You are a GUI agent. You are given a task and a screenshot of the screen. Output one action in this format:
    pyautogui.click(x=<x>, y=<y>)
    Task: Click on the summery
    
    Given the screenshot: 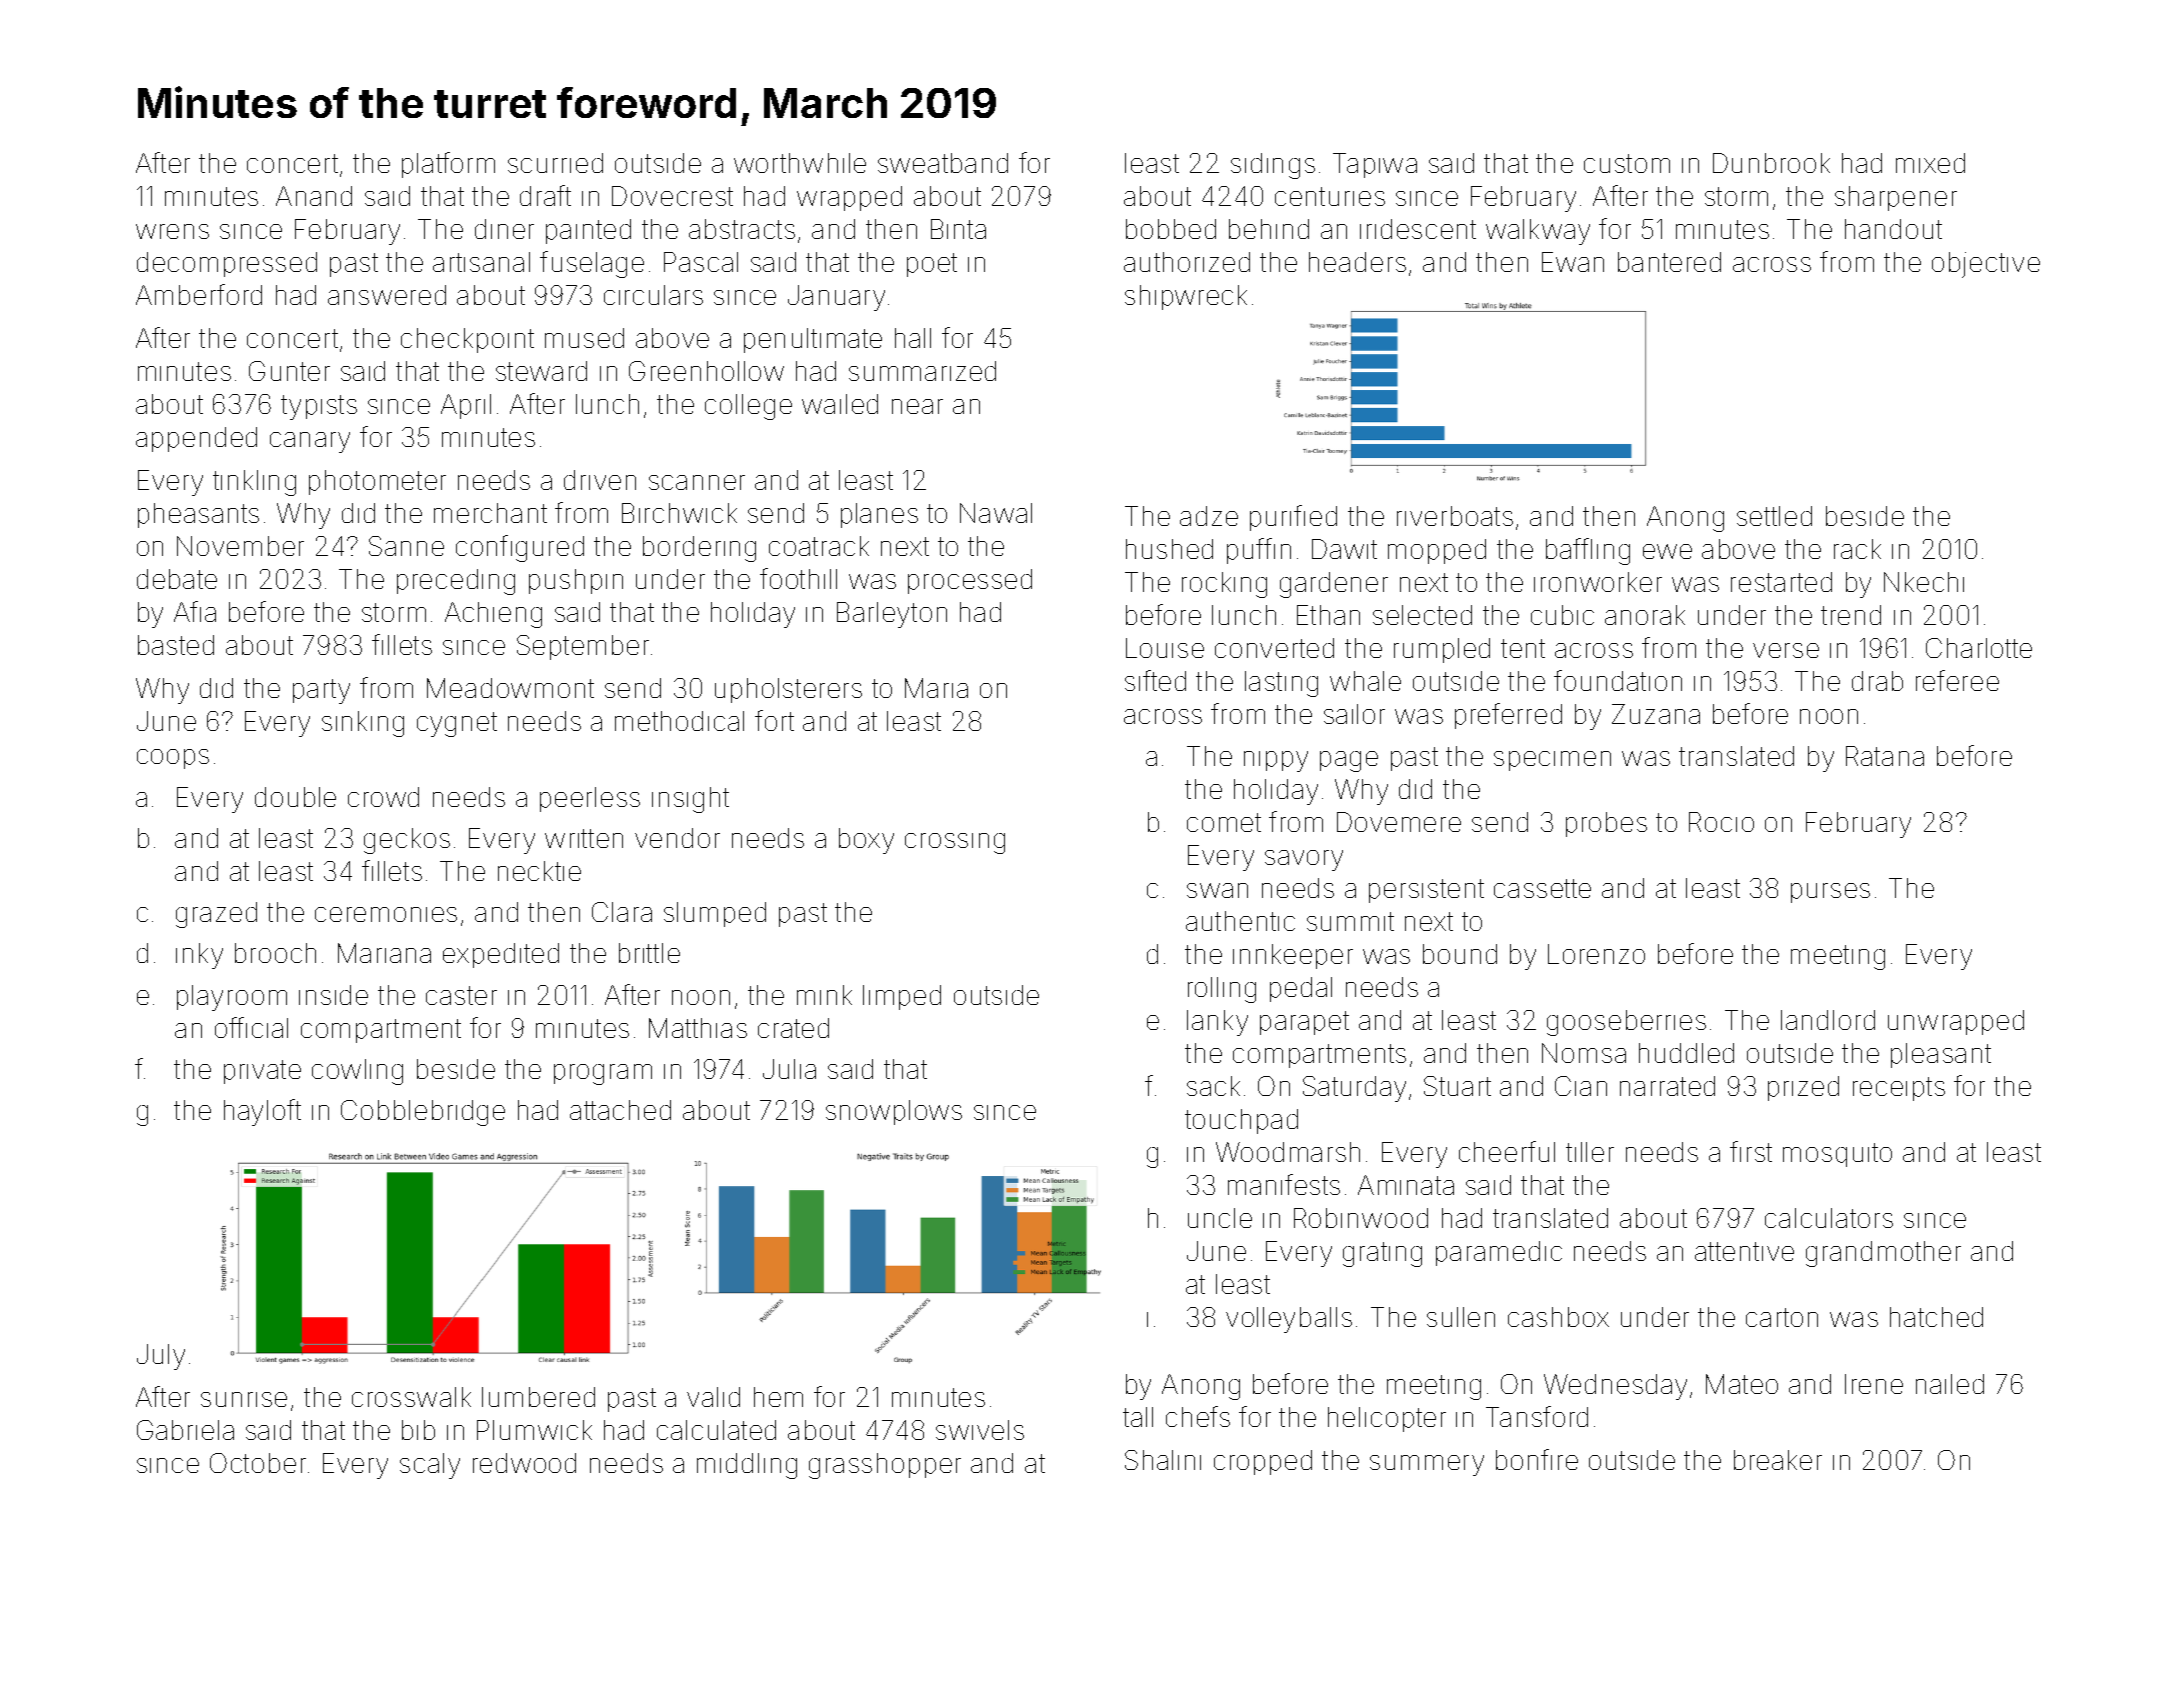 What is the action you would take?
    pyautogui.click(x=1427, y=1465)
